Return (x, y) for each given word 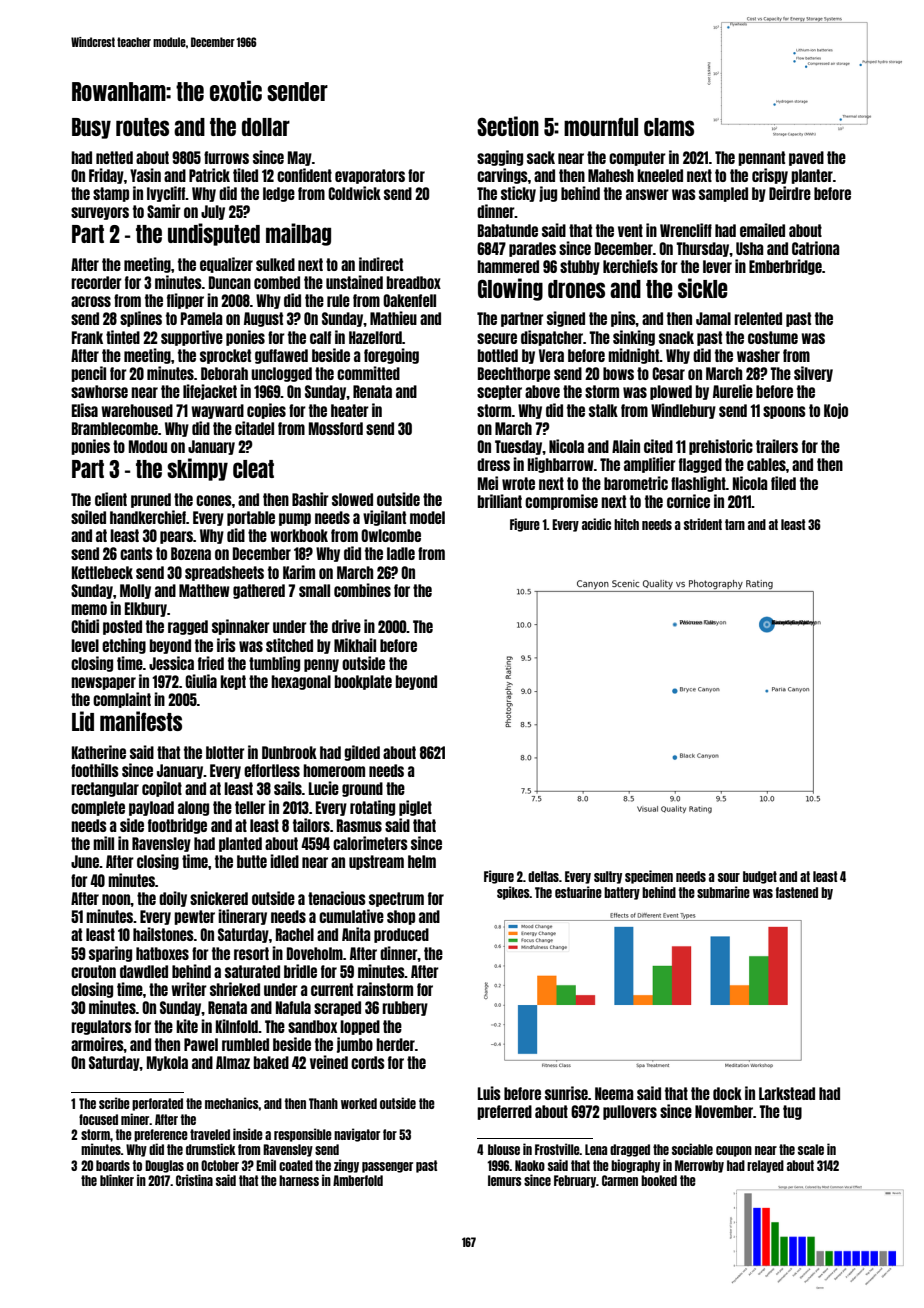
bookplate (363, 682)
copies (266, 411)
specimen (649, 877)
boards (113, 1165)
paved (806, 158)
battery (622, 893)
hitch (626, 524)
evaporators (370, 176)
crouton (93, 971)
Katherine (99, 752)
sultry (608, 877)
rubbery (405, 1008)
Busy (91, 128)
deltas (543, 876)
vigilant (384, 518)
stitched (289, 645)
